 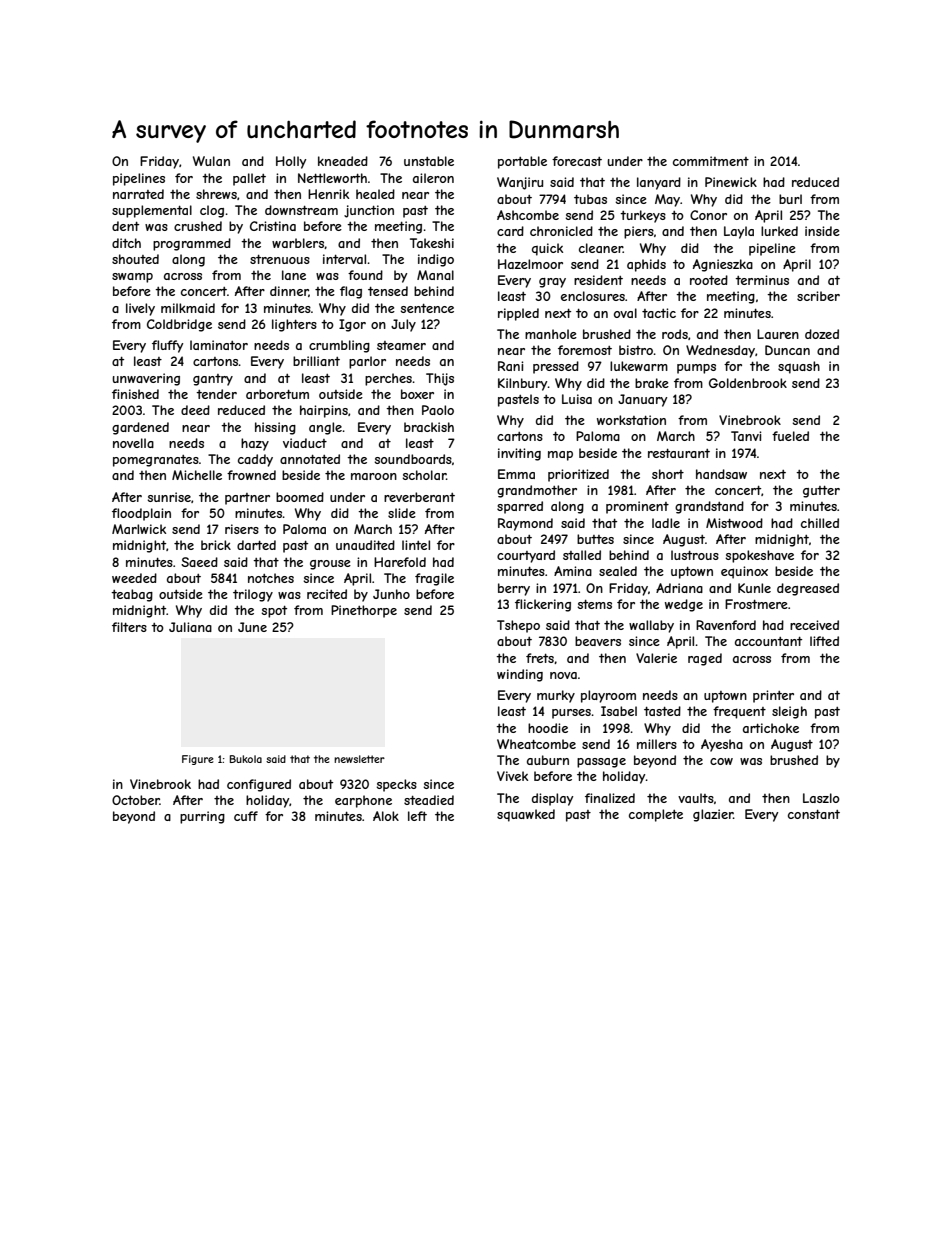 I want to click on inside, so click(x=822, y=231).
